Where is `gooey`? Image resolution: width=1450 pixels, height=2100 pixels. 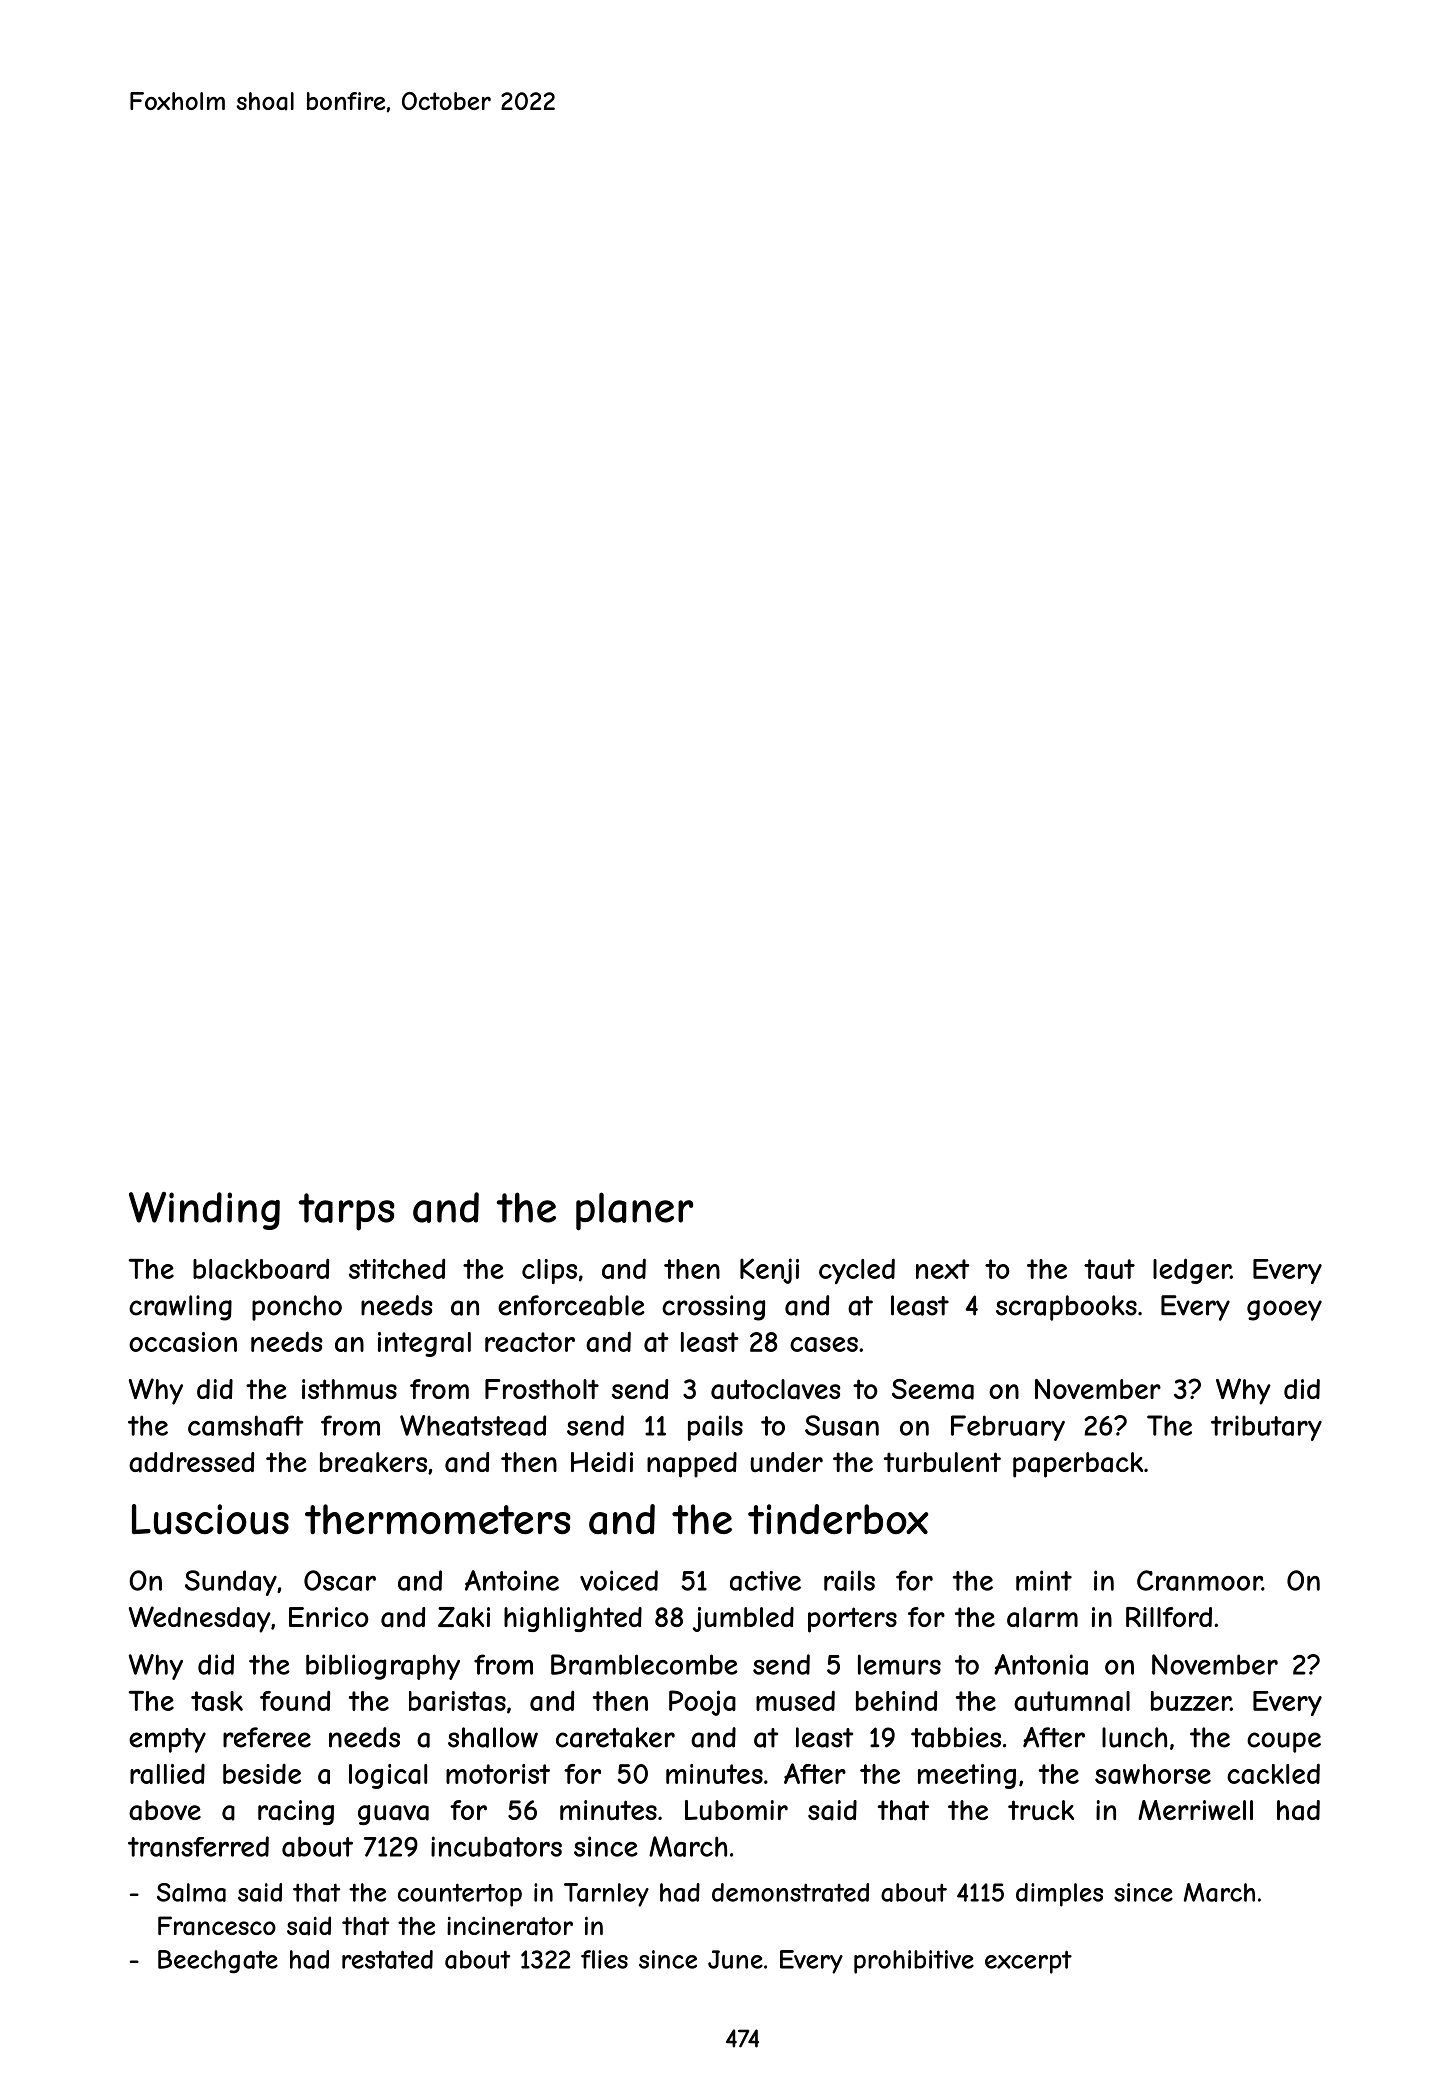 gooey is located at coordinates (1284, 1310).
